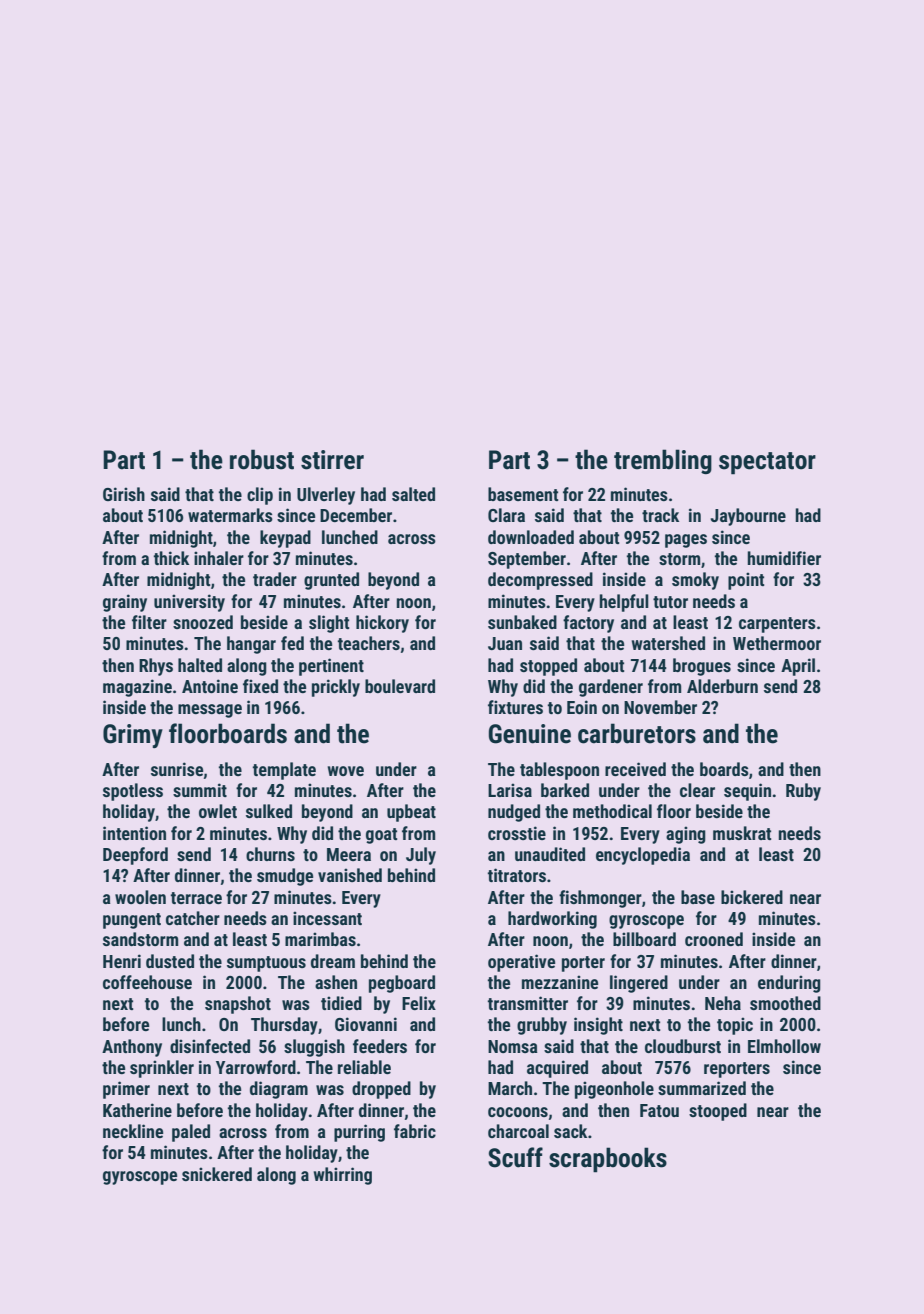  What do you see at coordinates (137, 688) in the screenshot?
I see `magazine` at bounding box center [137, 688].
